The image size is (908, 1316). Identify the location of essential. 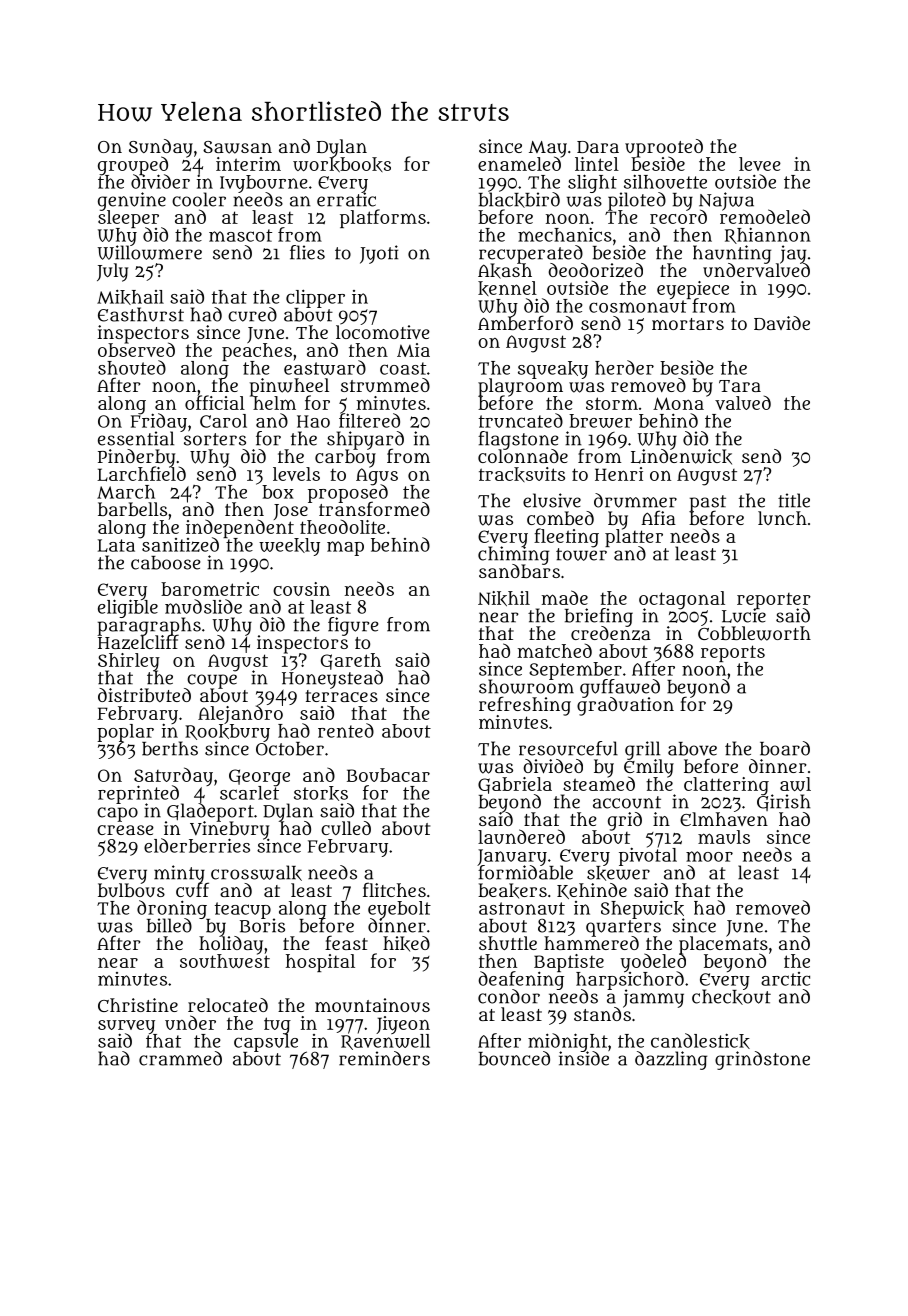
(136, 439).
